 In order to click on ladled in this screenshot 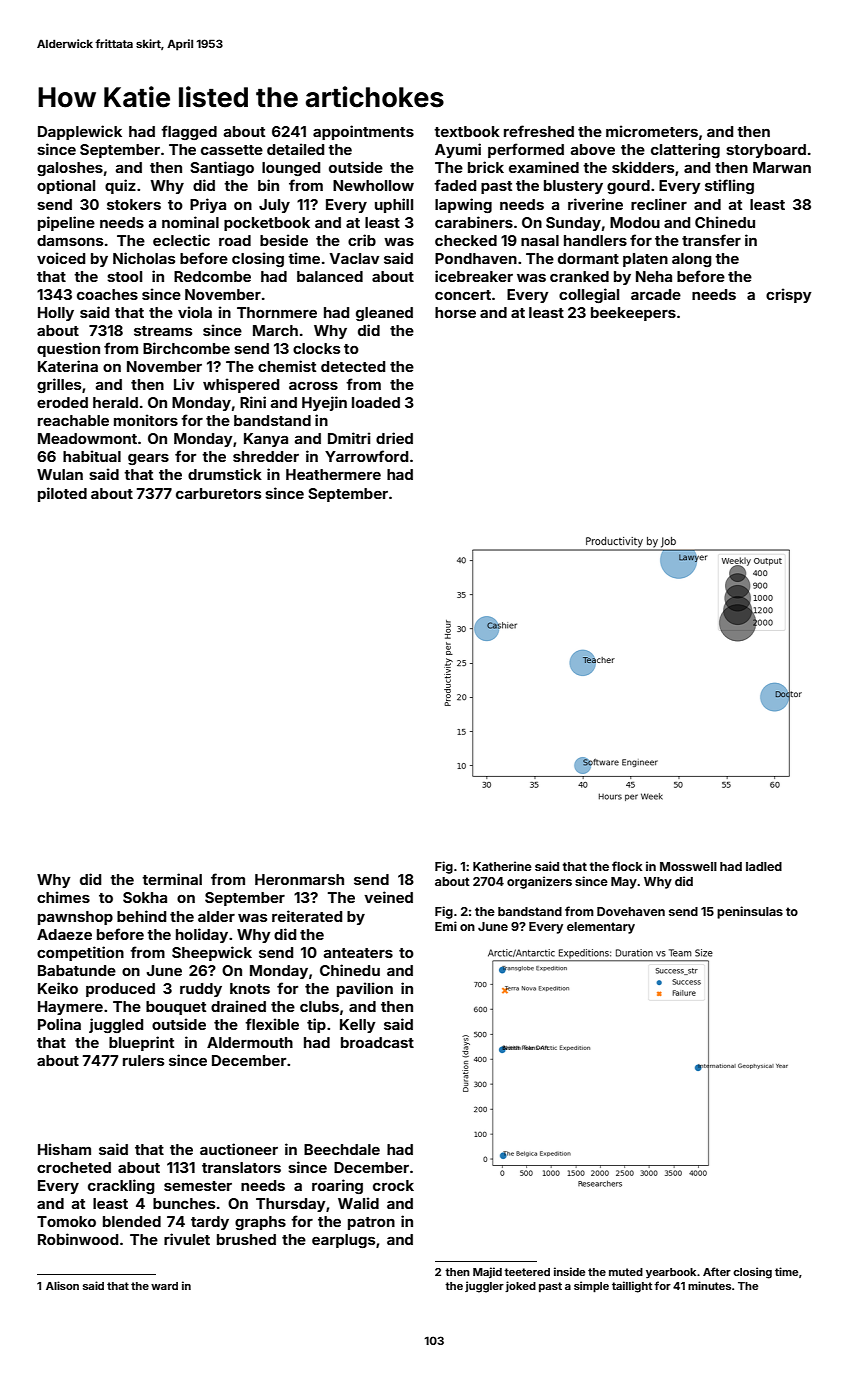, I will do `click(764, 866)`.
